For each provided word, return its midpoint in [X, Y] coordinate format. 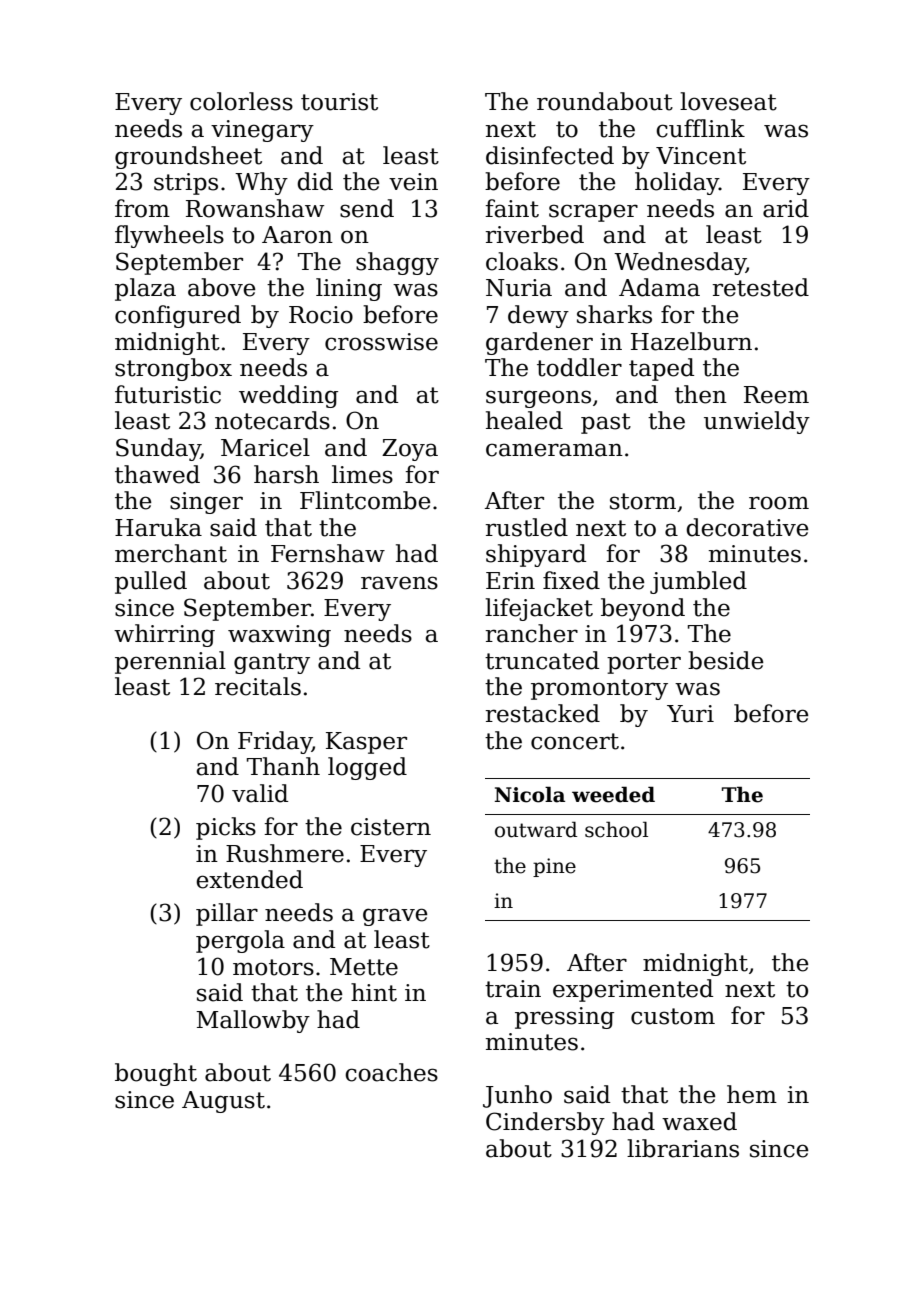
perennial [170, 662]
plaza [145, 289]
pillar [227, 914]
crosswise [381, 342]
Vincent [701, 156]
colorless [241, 101]
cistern [391, 827]
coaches [391, 1072]
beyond [643, 609]
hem [752, 1094]
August [223, 1102]
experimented [633, 990]
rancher [532, 633]
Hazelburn [691, 341]
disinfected [550, 155]
